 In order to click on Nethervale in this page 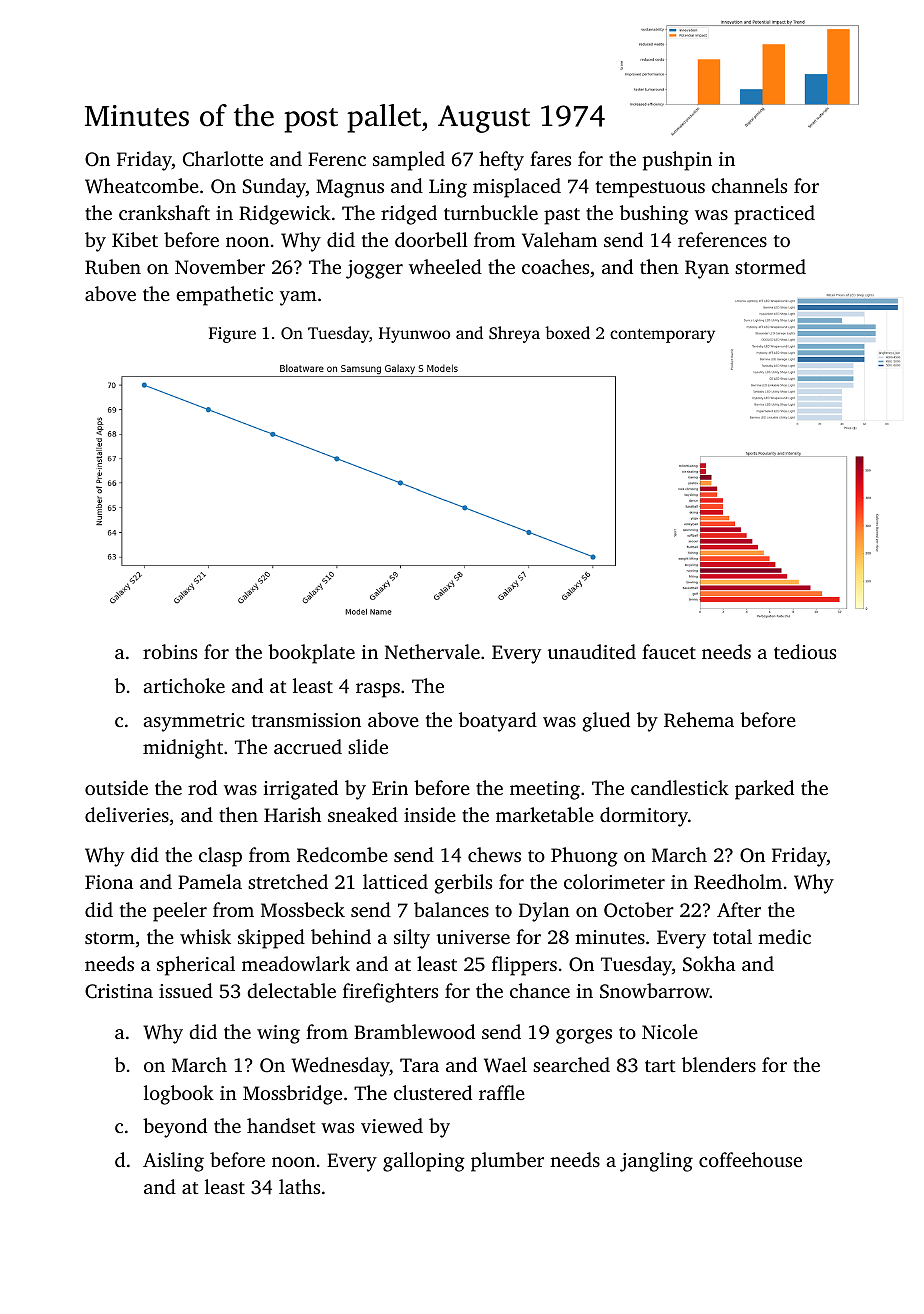, I will do `click(432, 651)`.
